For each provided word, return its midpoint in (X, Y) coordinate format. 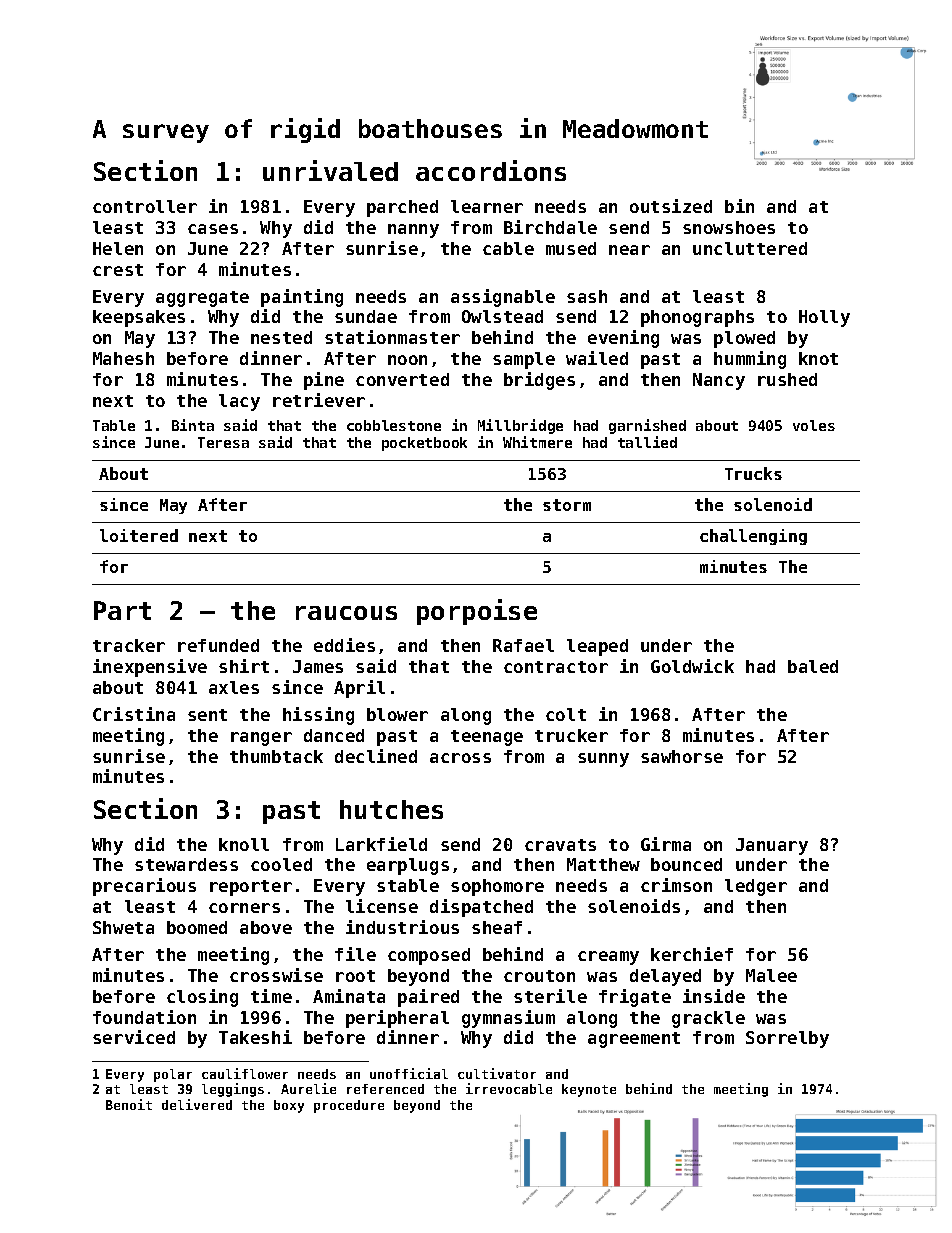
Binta (193, 425)
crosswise (276, 975)
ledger (756, 887)
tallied (647, 442)
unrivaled (330, 170)
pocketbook (424, 444)
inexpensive (150, 668)
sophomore (497, 887)
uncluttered (750, 248)
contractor (556, 667)
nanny (413, 231)
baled (813, 666)
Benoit (129, 1104)
